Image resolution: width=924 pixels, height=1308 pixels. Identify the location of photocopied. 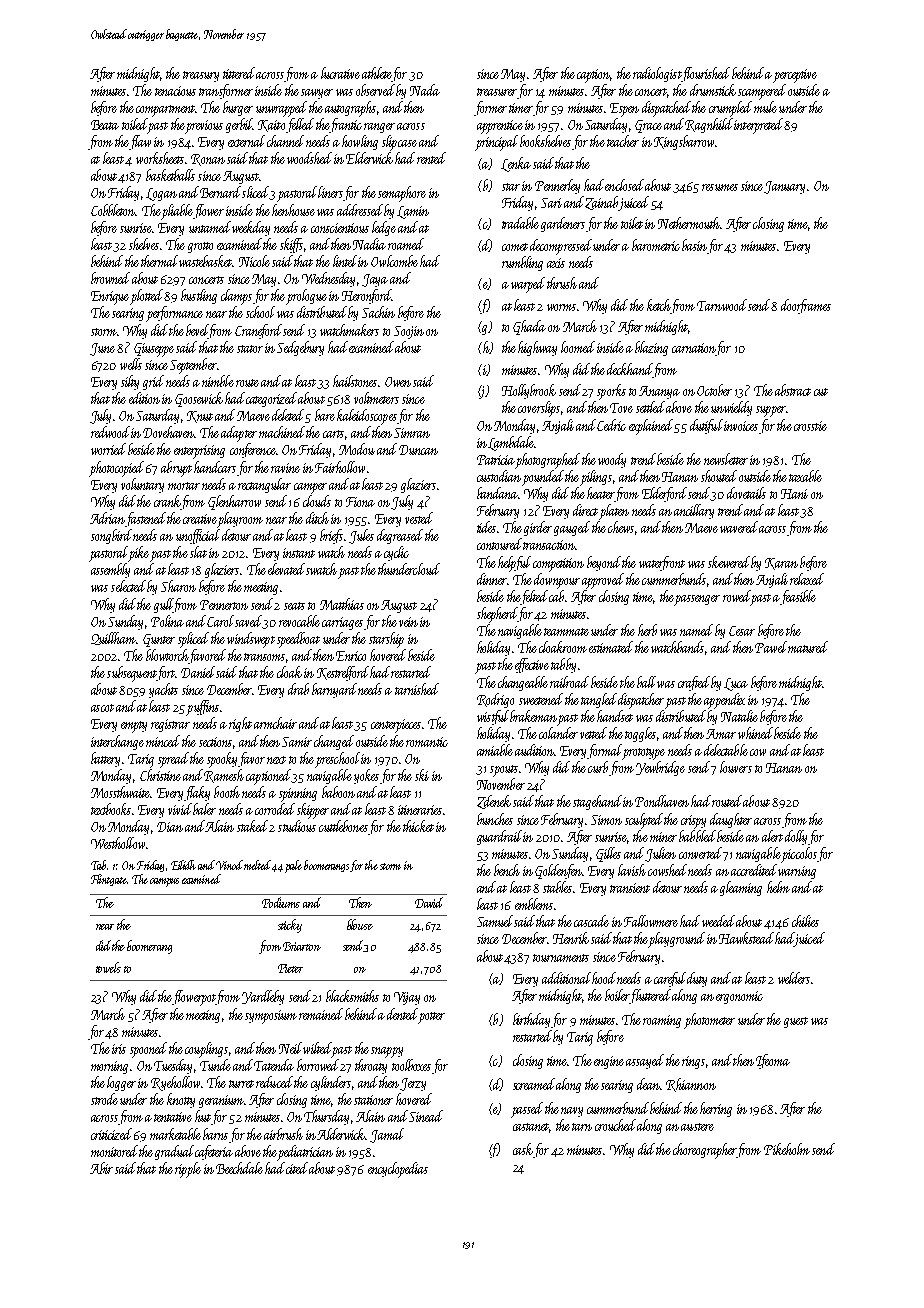
(116, 469).
